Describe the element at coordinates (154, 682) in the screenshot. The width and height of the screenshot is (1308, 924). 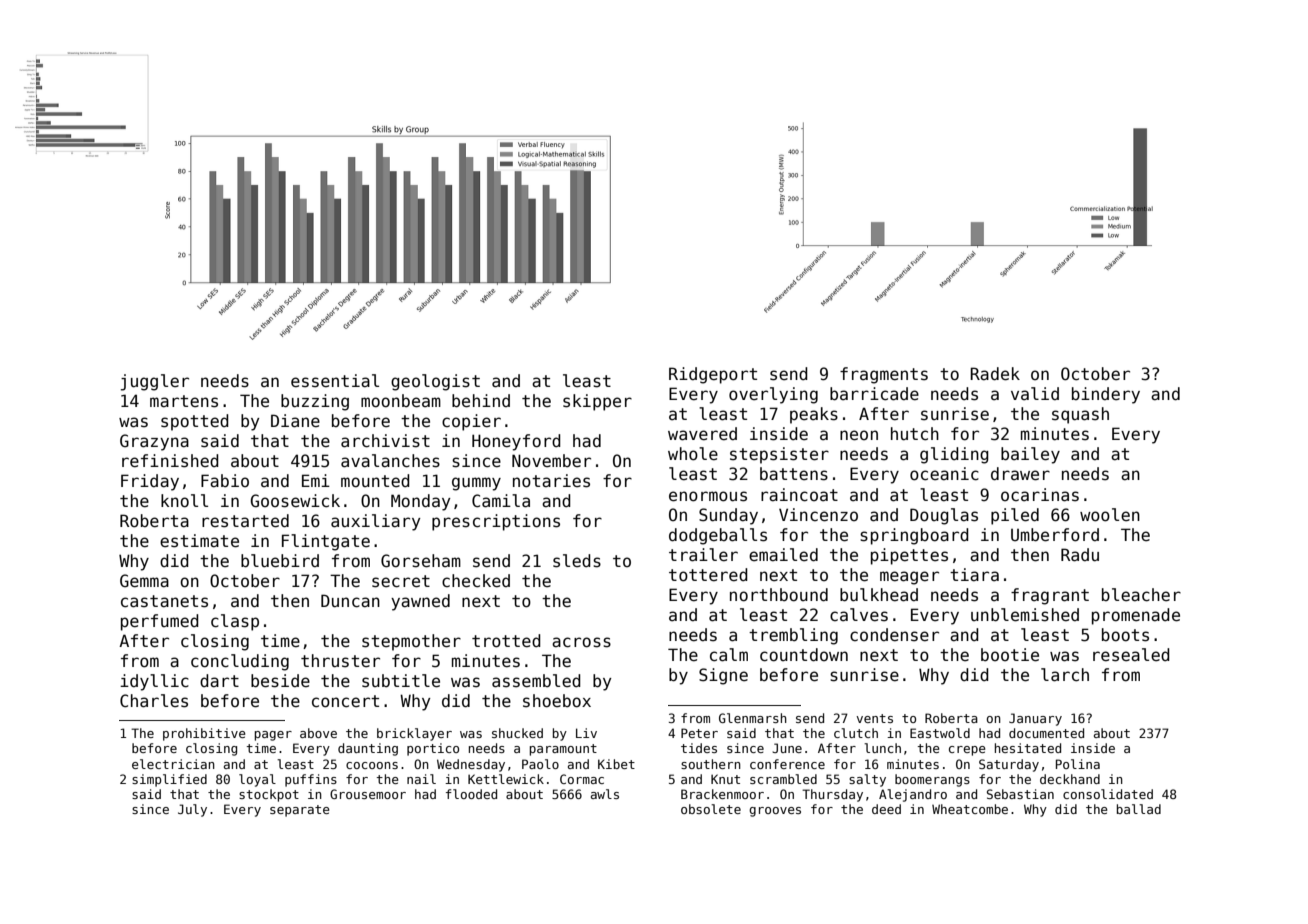
I see `idyllic` at that location.
